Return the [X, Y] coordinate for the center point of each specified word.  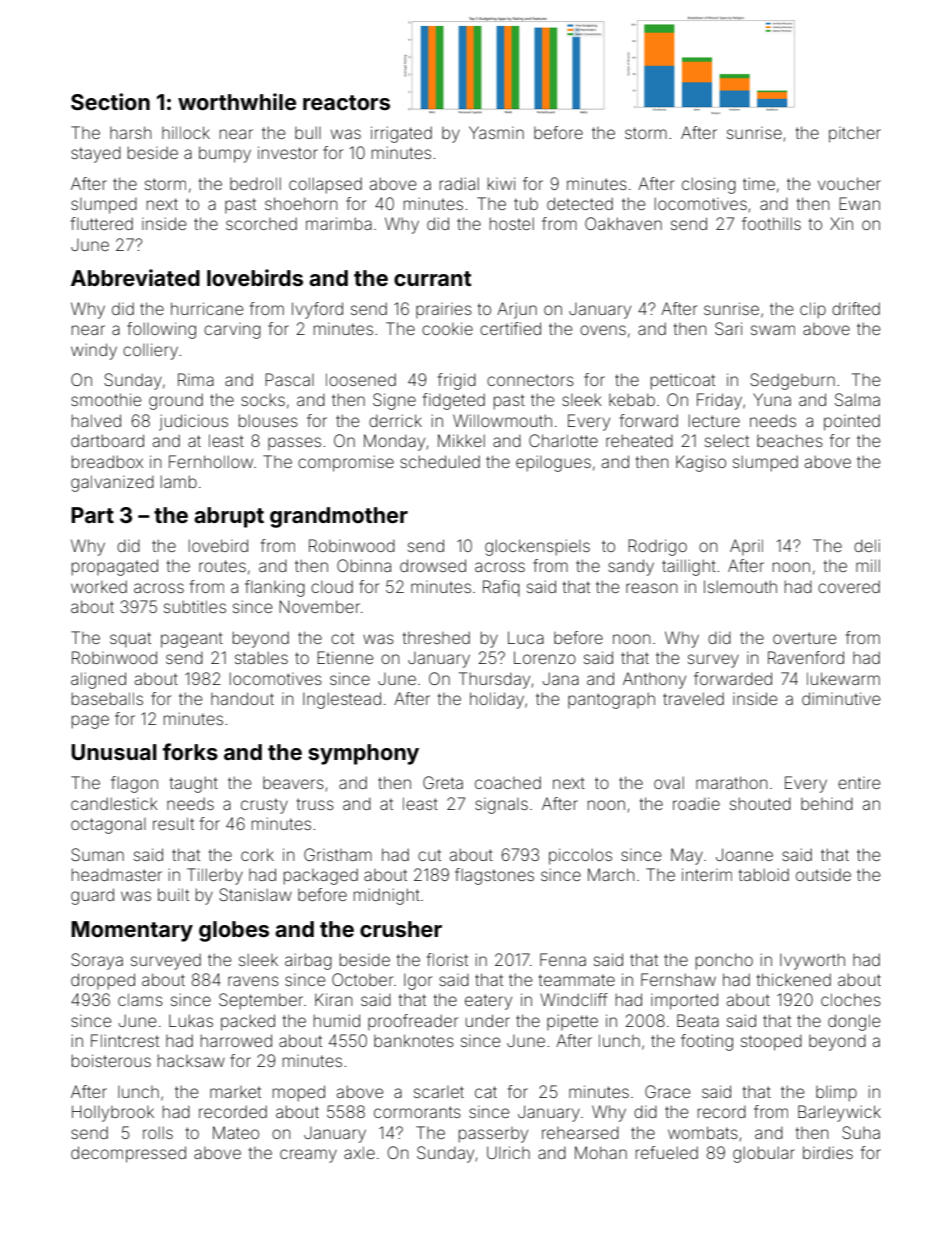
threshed [436, 637]
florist [447, 959]
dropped [103, 981]
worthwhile [237, 101]
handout [242, 698]
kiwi [501, 183]
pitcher [855, 134]
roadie [696, 803]
